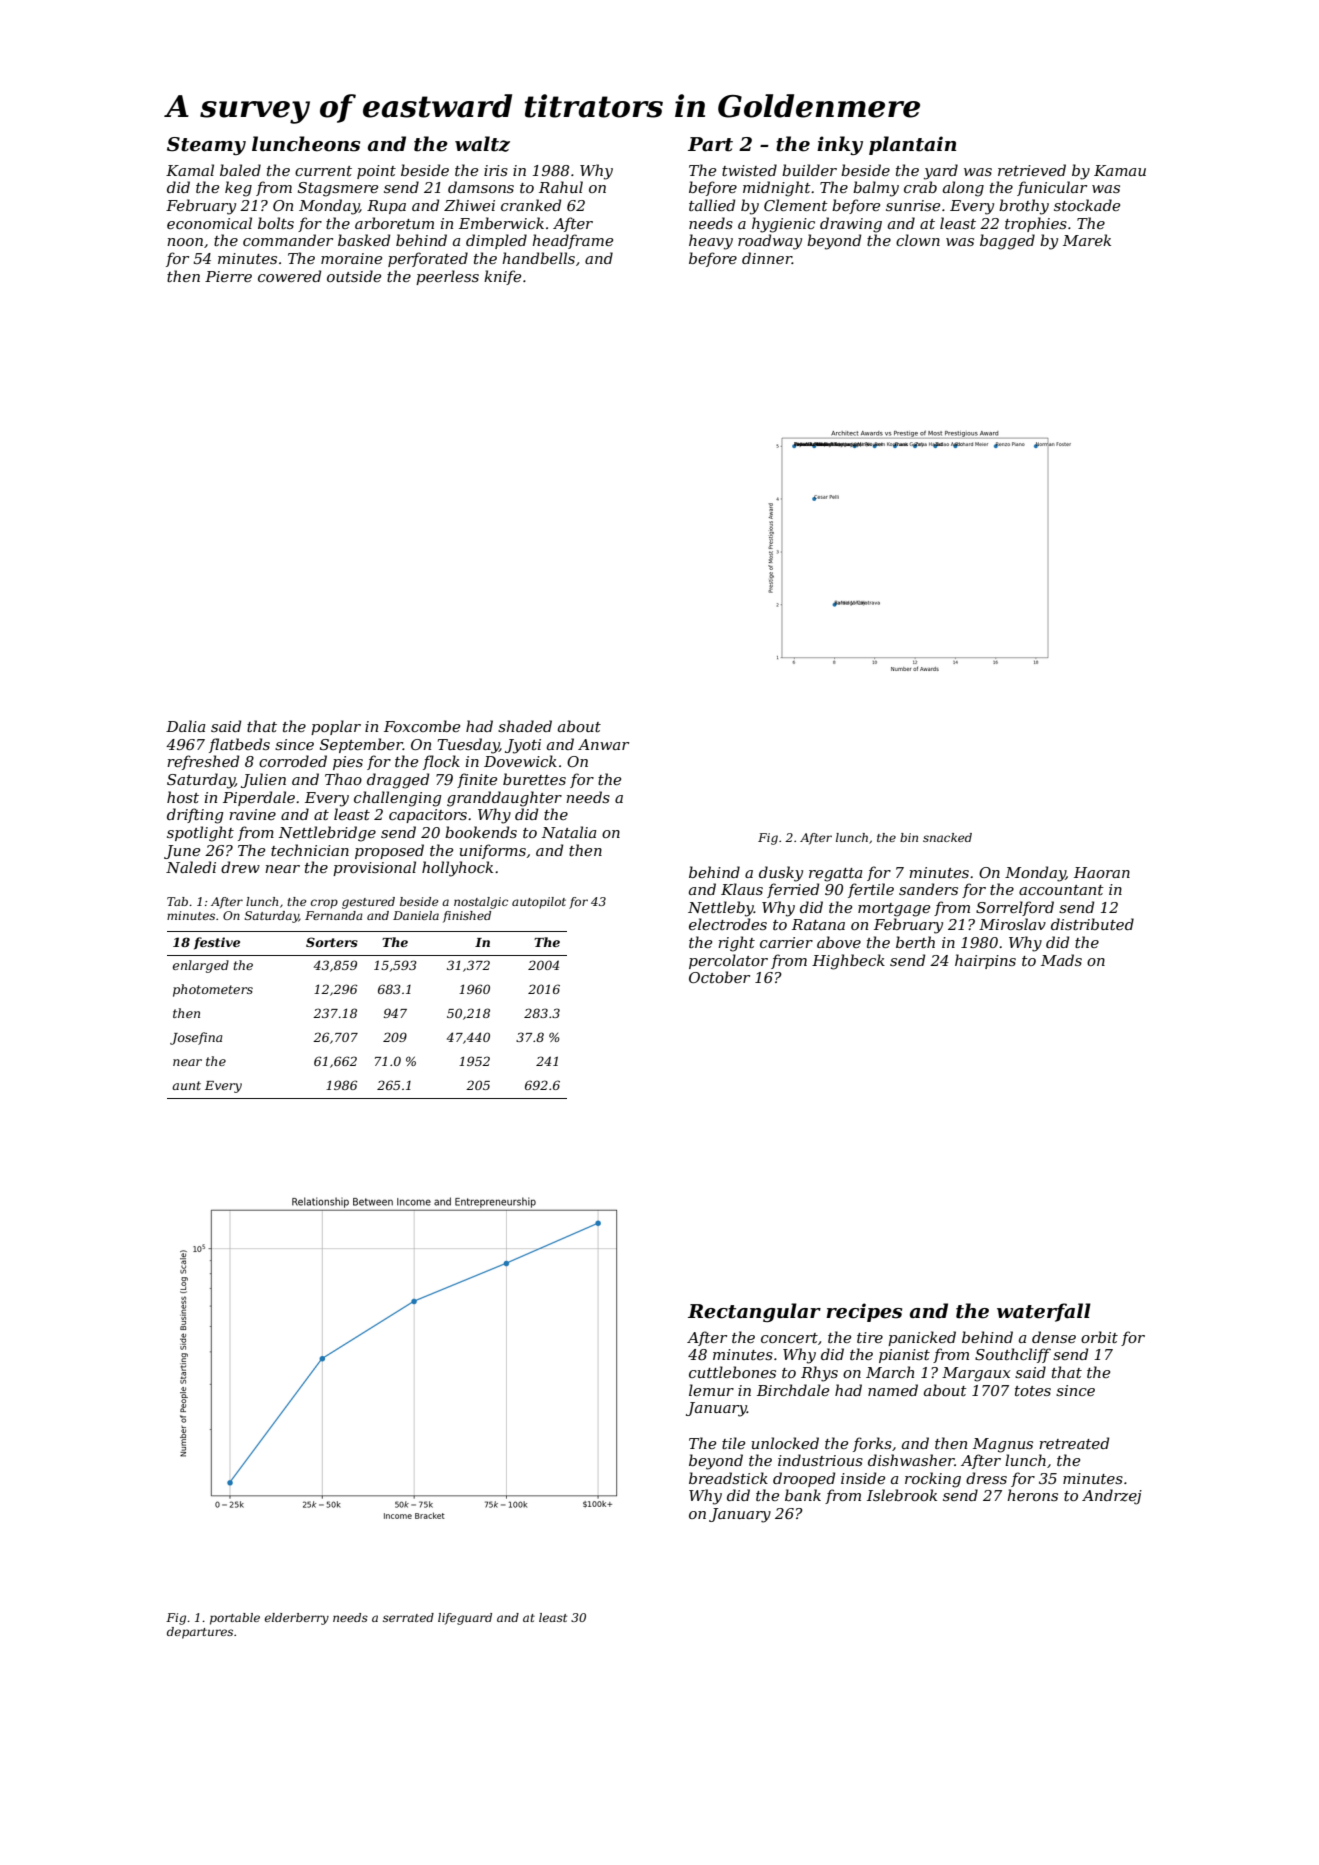 This screenshot has width=1319, height=1865. Describe the element at coordinates (1007, 242) in the screenshot. I see `bagged` at that location.
